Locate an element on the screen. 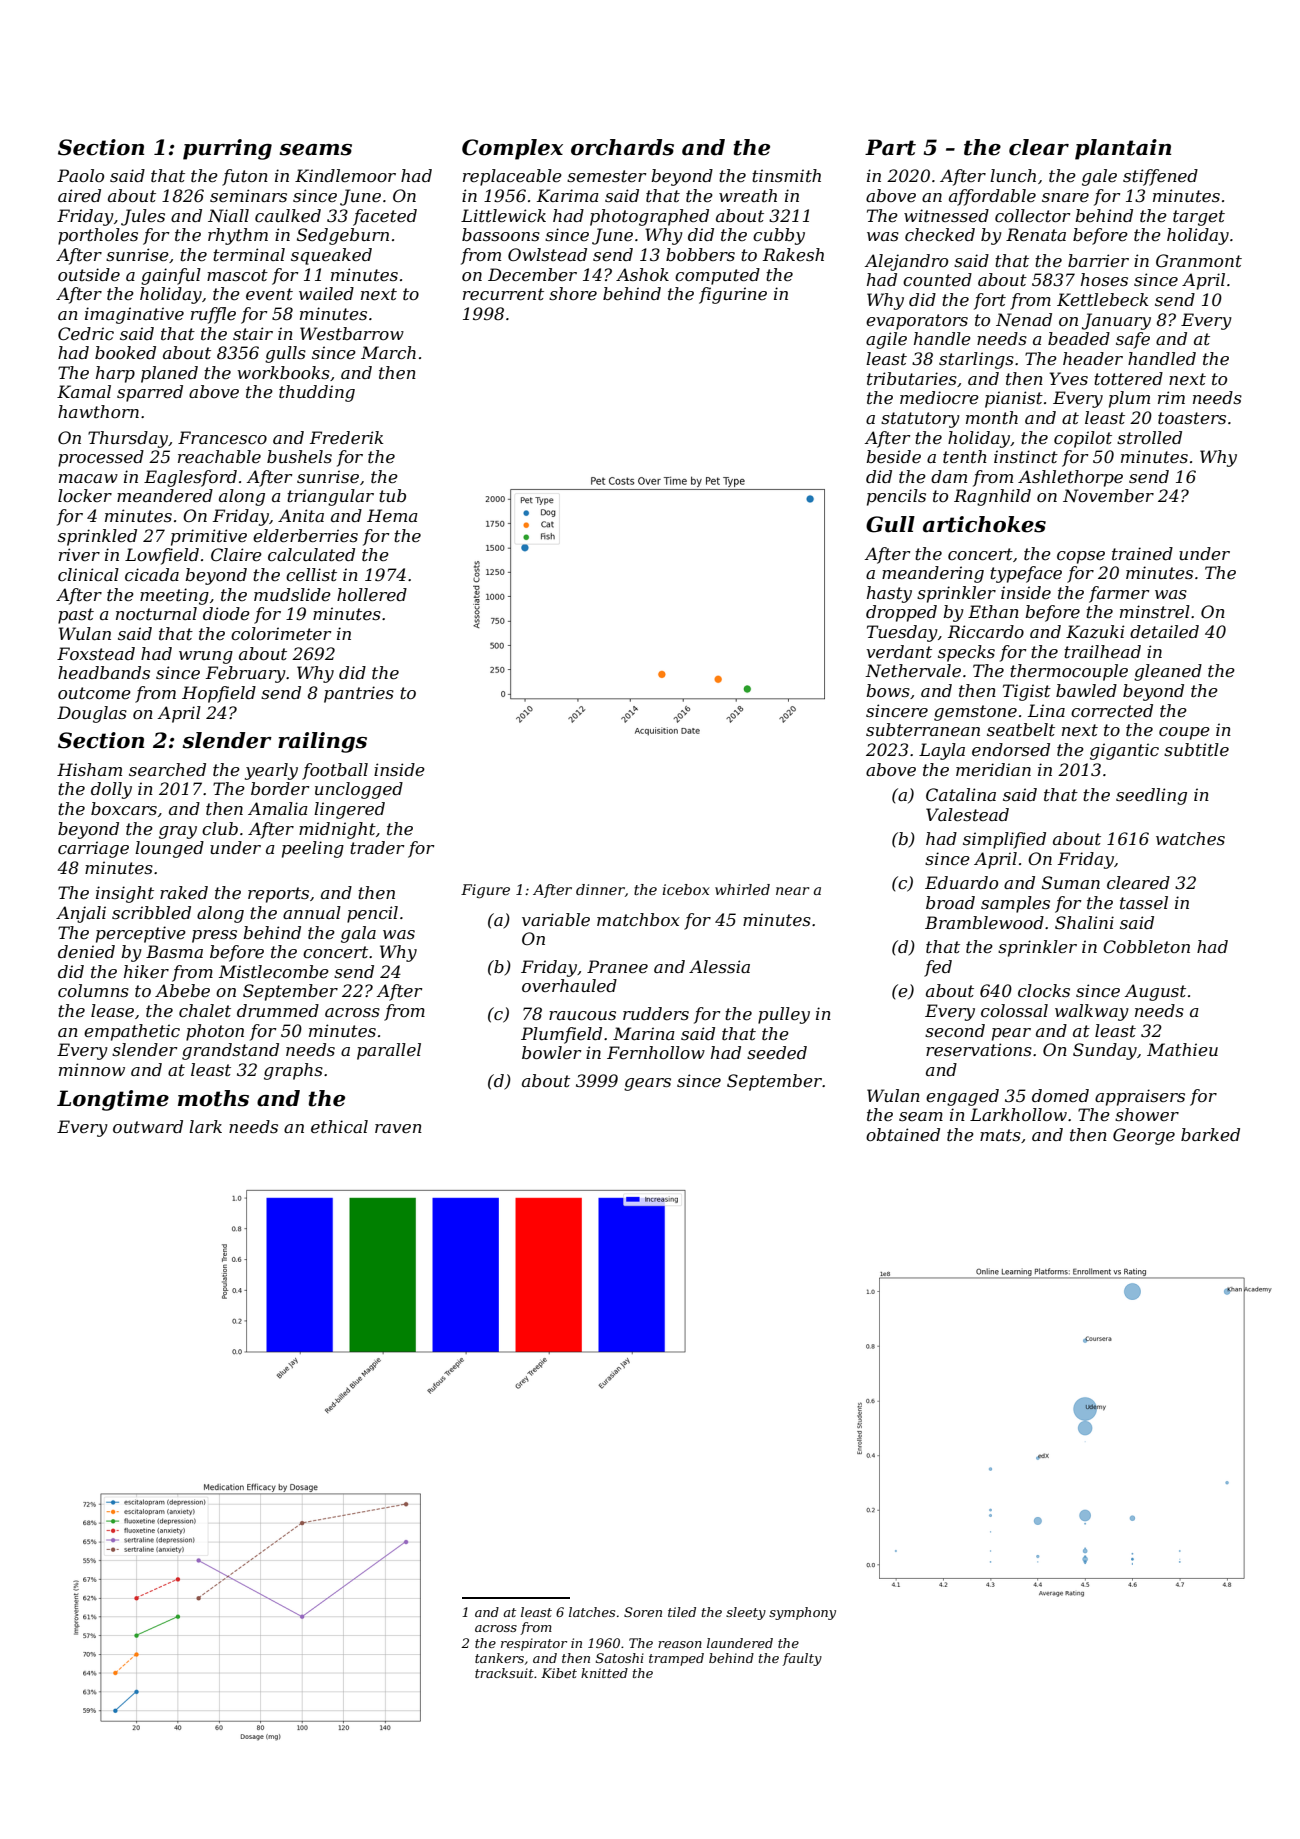 The image size is (1300, 1839). mats is located at coordinates (1000, 1135).
